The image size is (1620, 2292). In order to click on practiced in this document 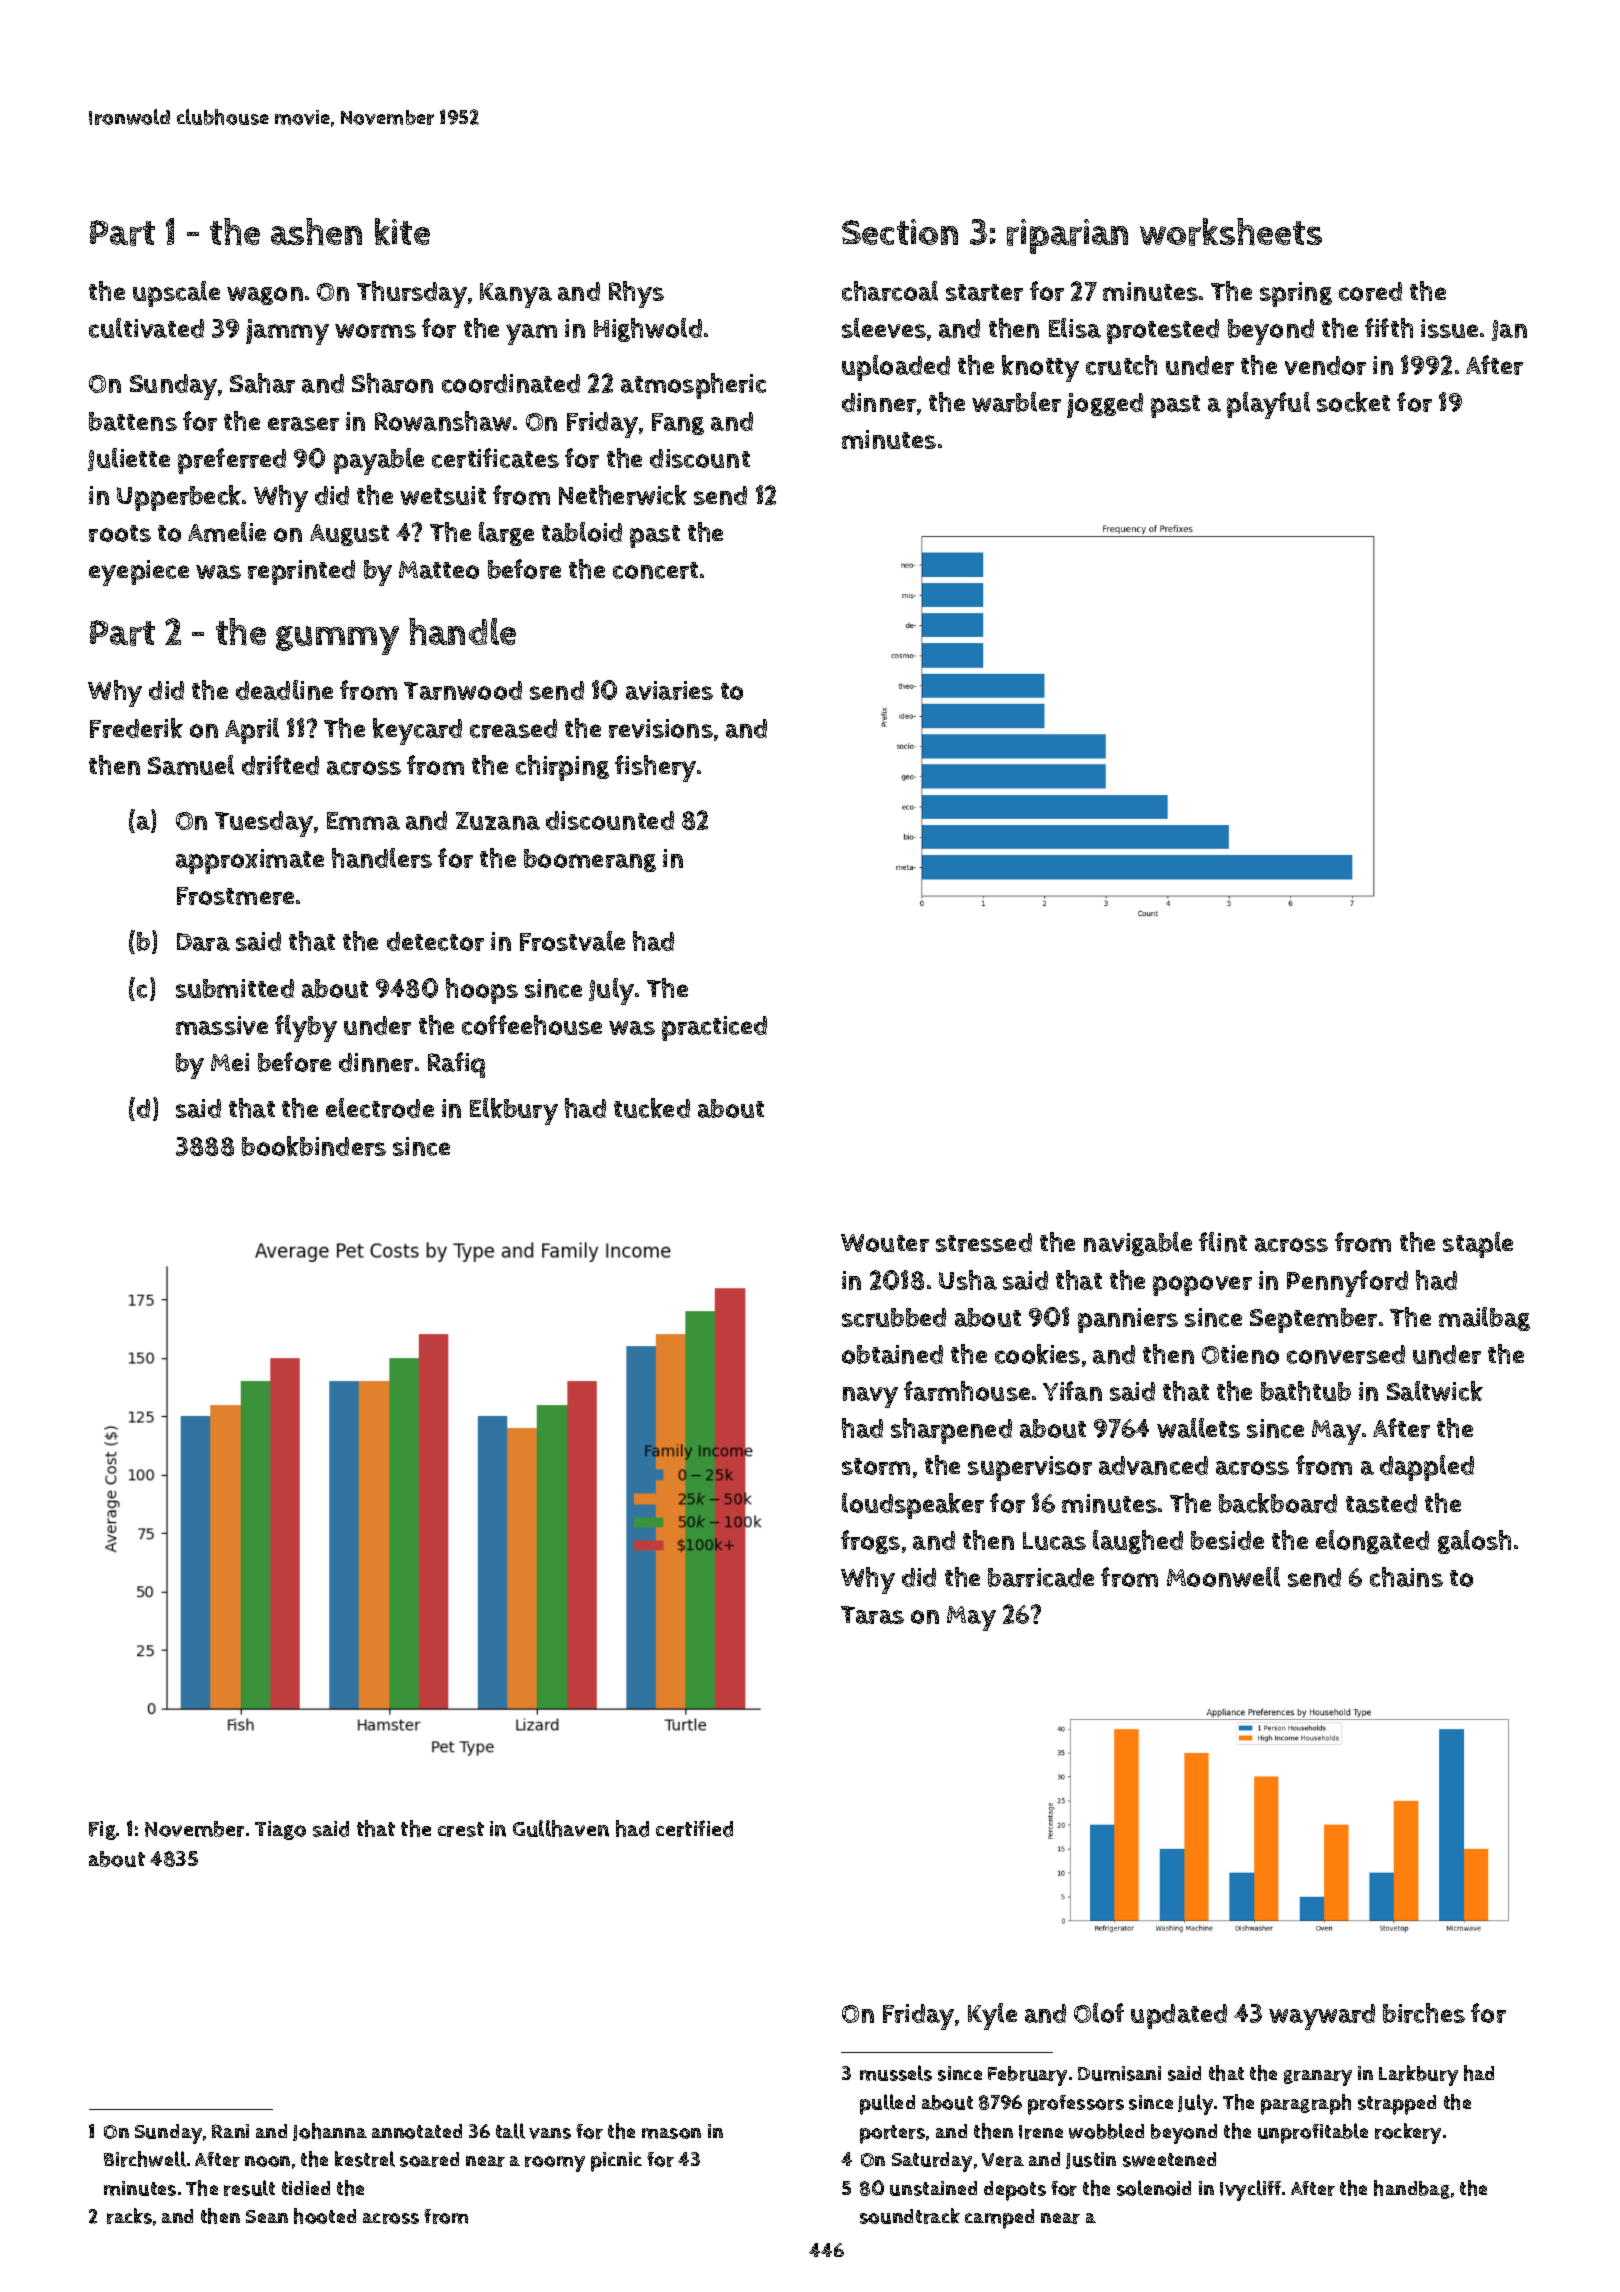, I will do `click(714, 1028)`.
